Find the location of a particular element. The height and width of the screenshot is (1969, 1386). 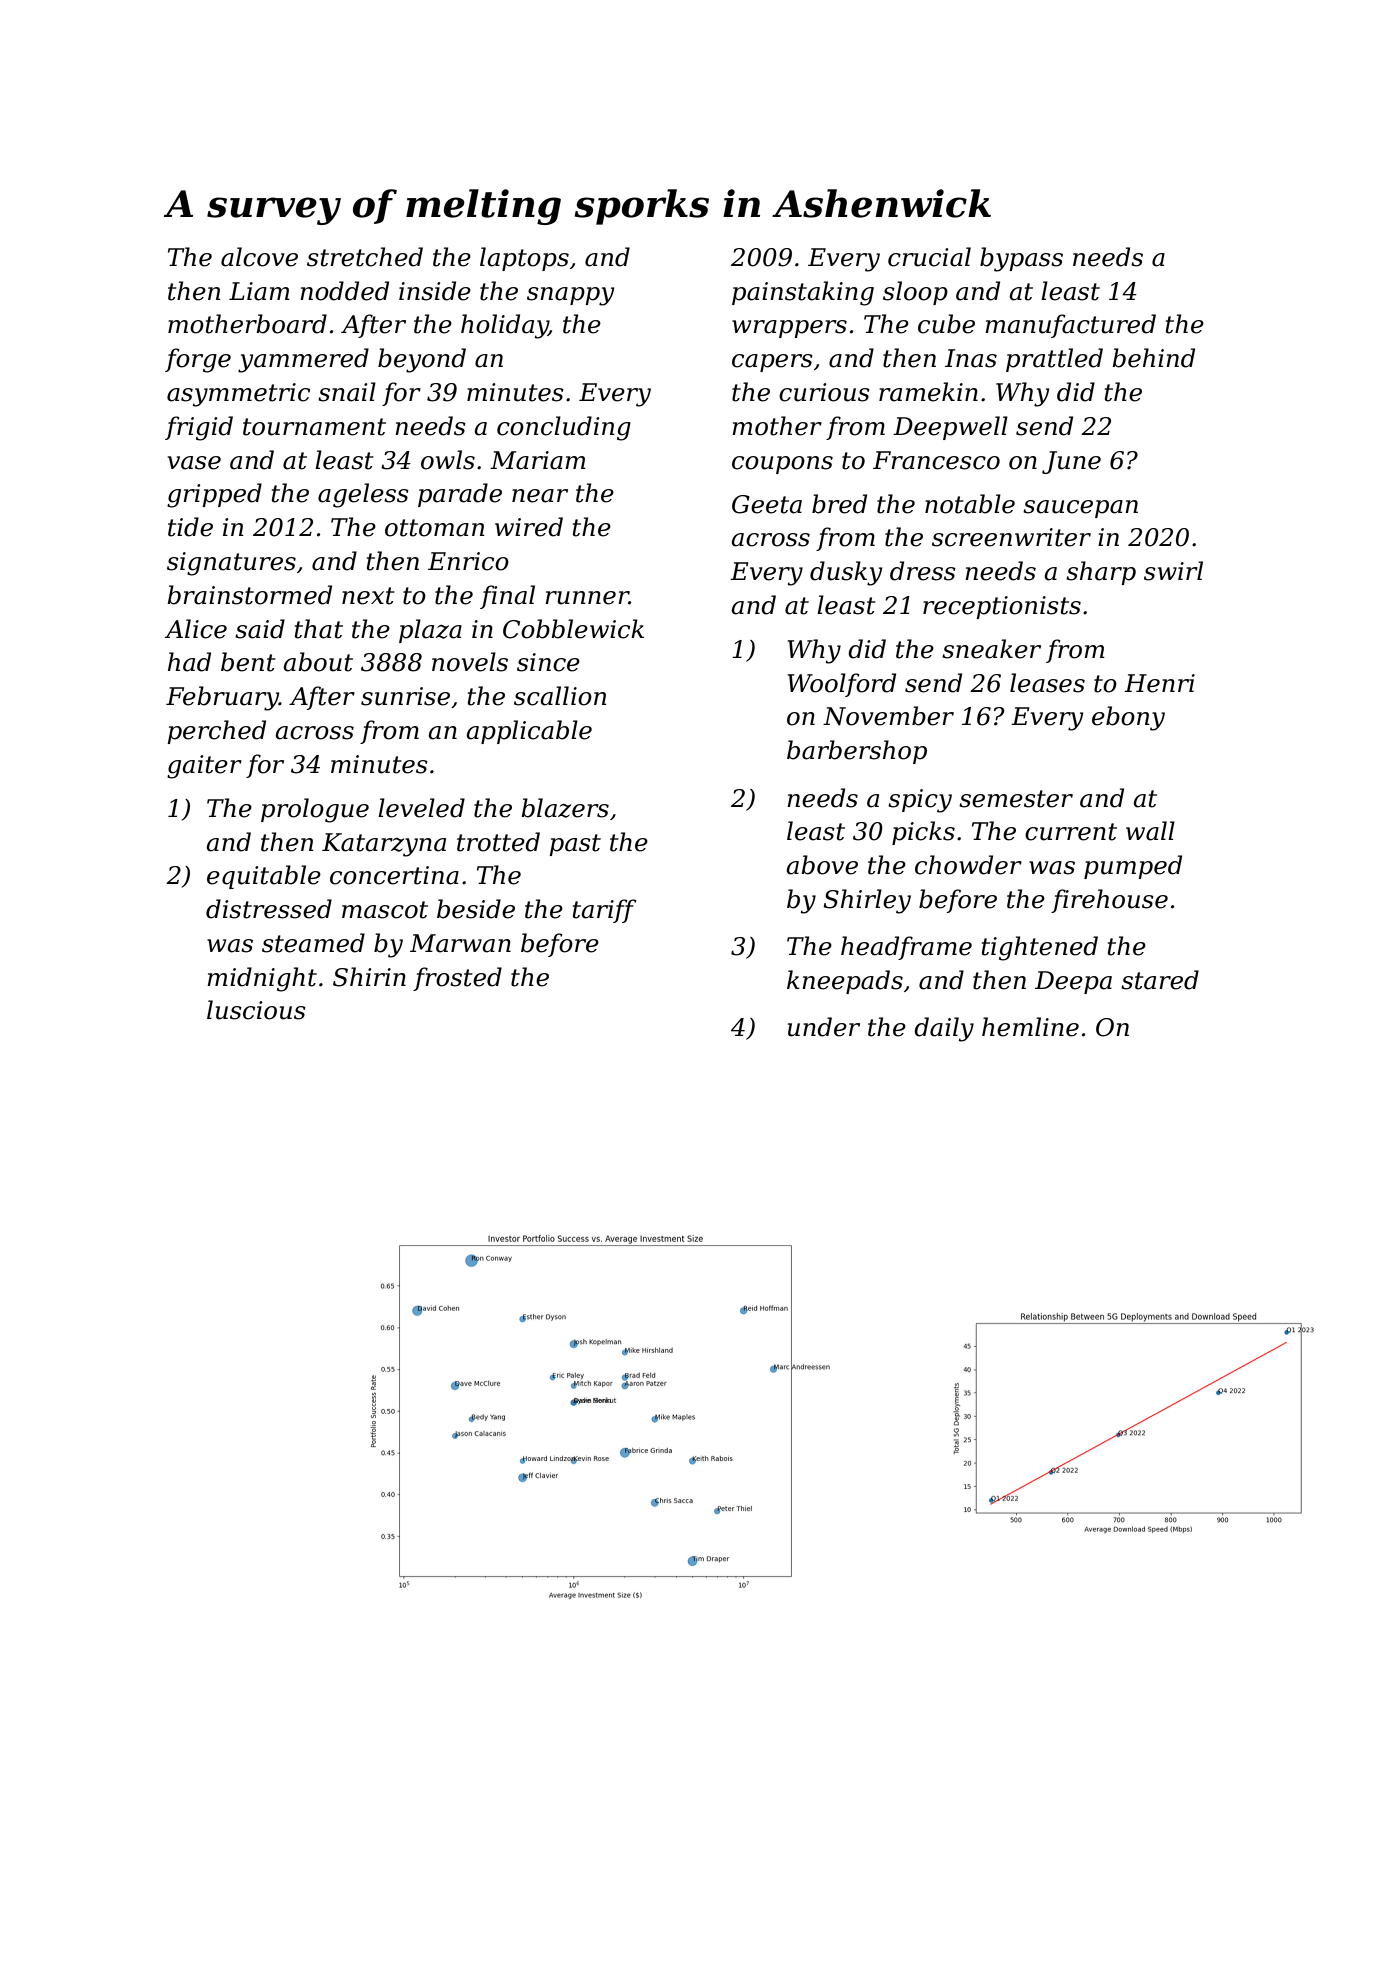

asymmetric is located at coordinates (238, 395).
